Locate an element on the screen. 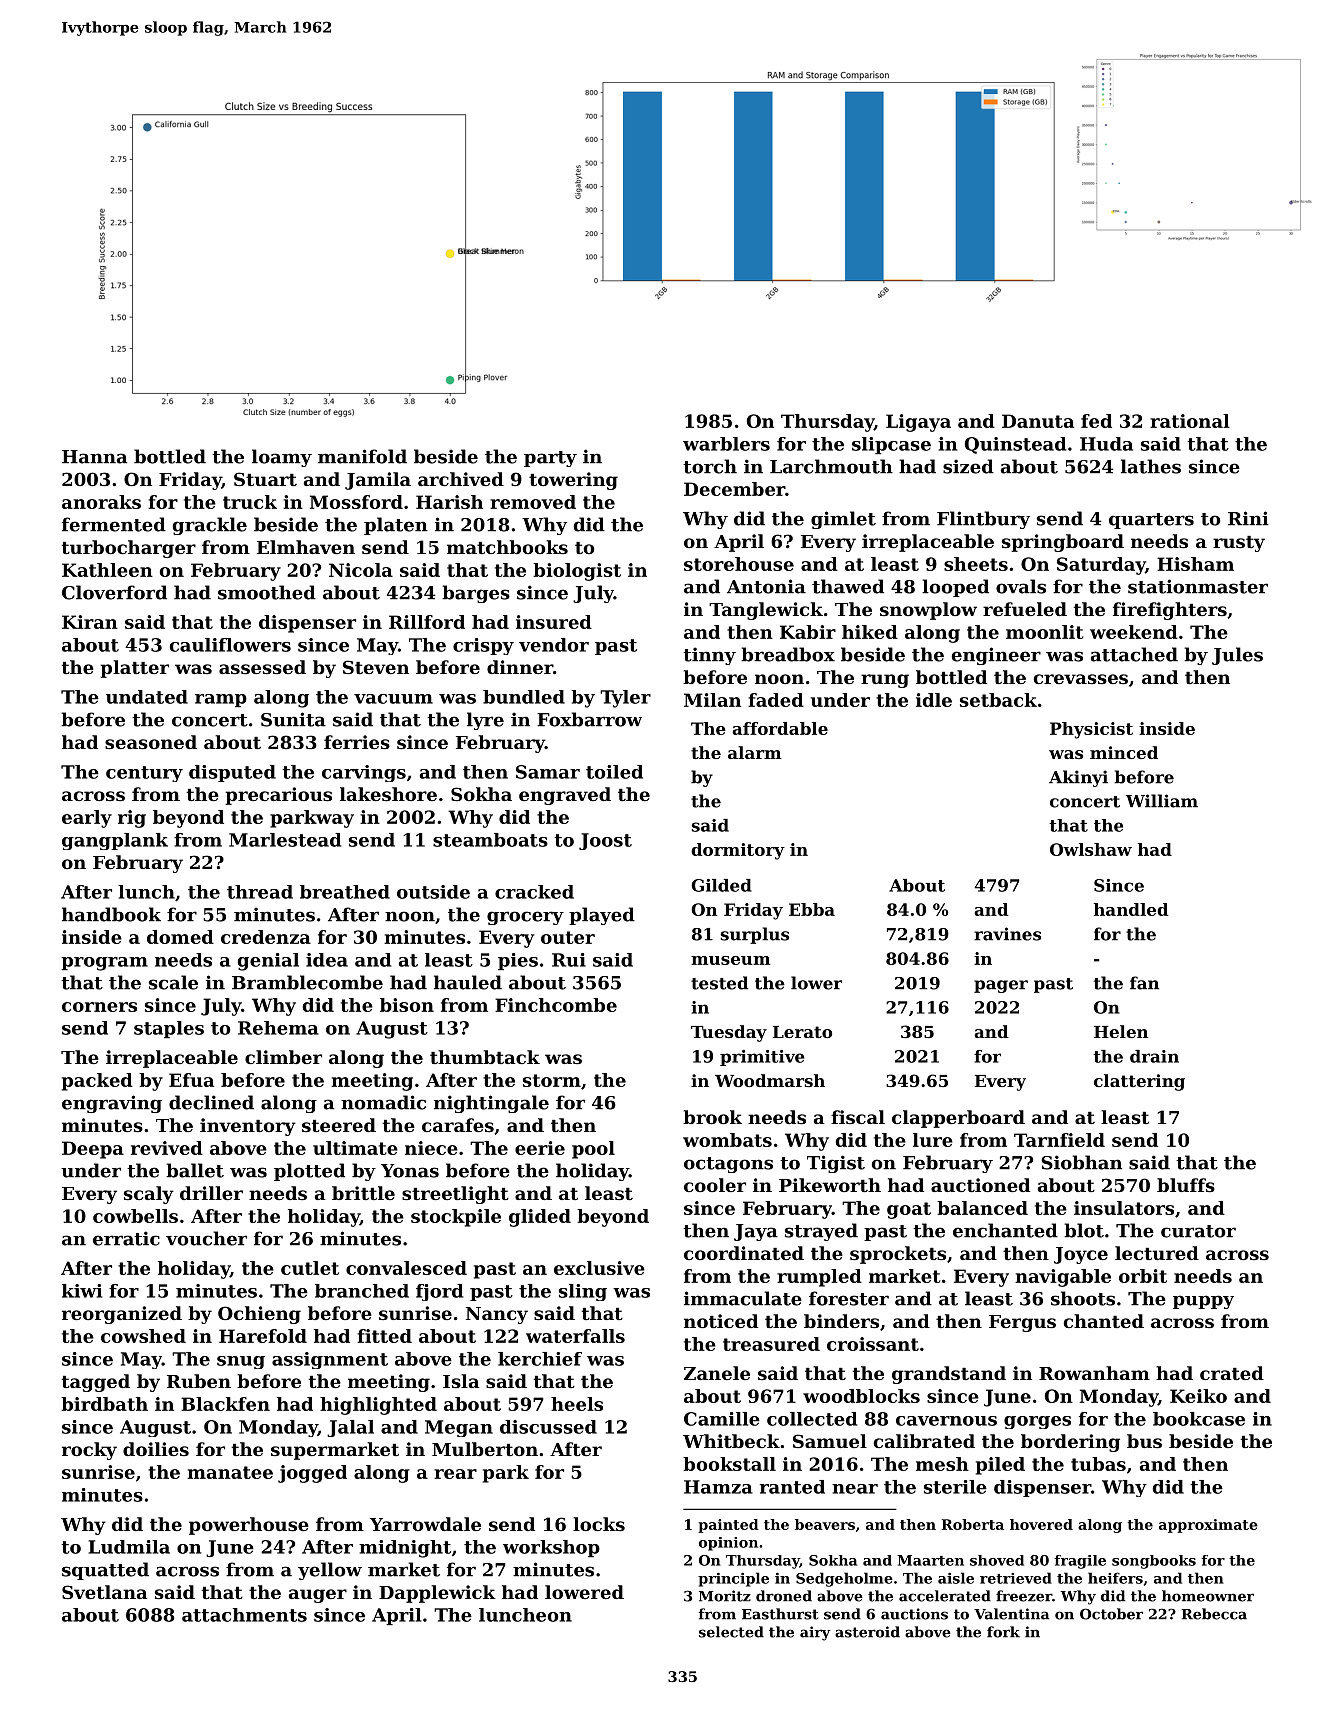 The height and width of the screenshot is (1727, 1335). brook is located at coordinates (712, 1117).
